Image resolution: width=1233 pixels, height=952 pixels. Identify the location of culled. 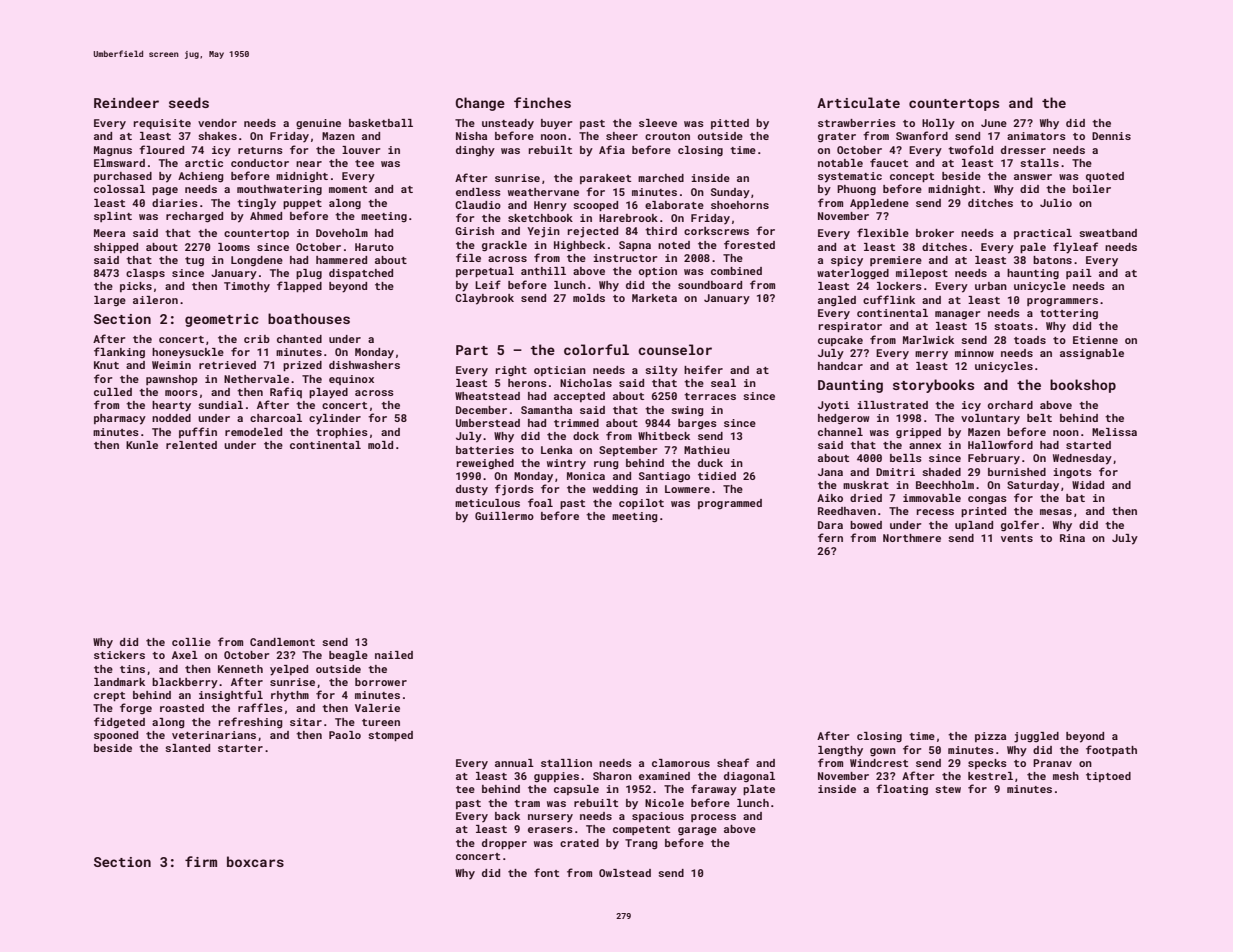
(113, 392).
